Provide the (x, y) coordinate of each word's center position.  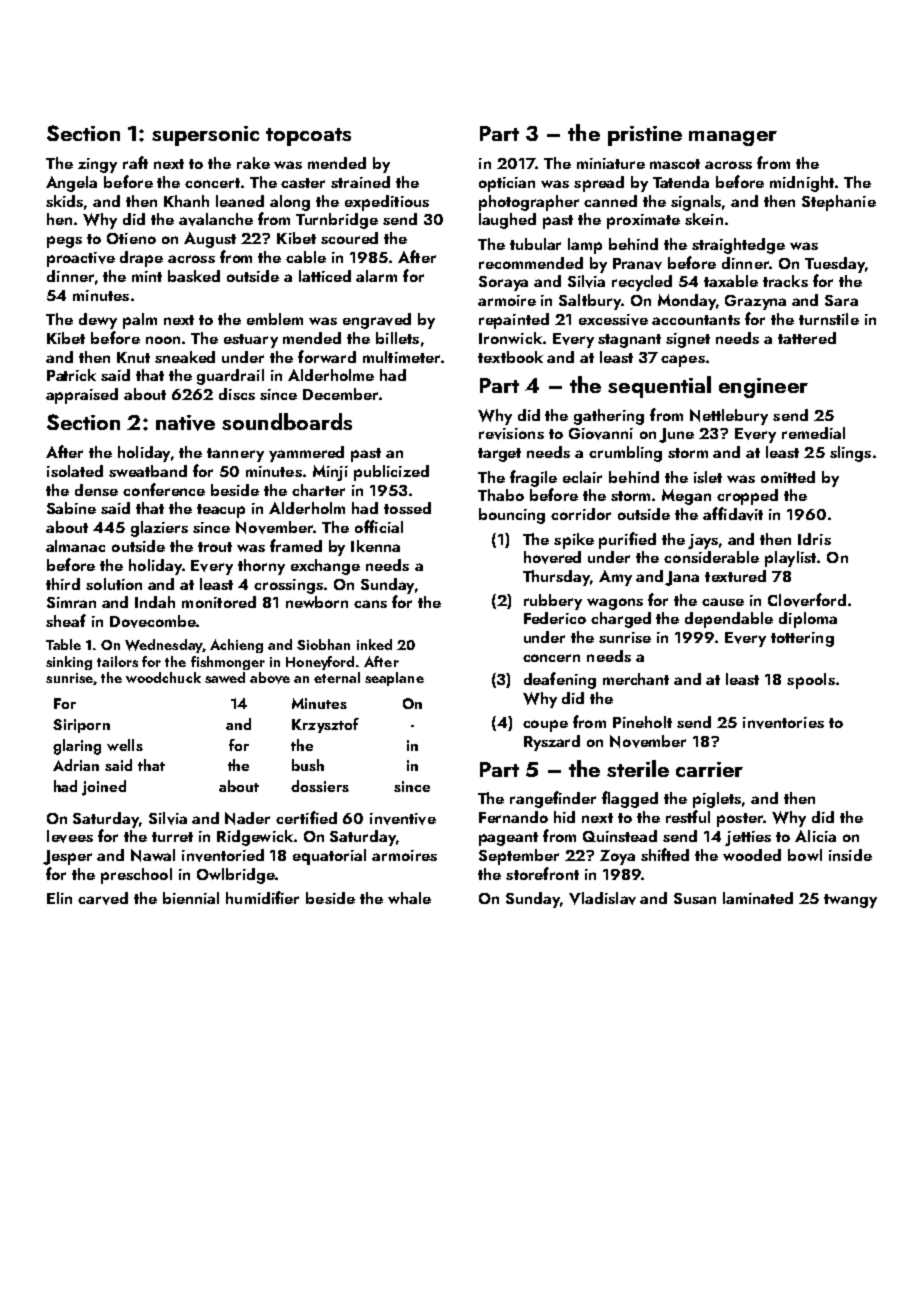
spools (811, 681)
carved (103, 898)
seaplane (394, 679)
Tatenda (681, 182)
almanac (75, 546)
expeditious (387, 203)
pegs (64, 242)
